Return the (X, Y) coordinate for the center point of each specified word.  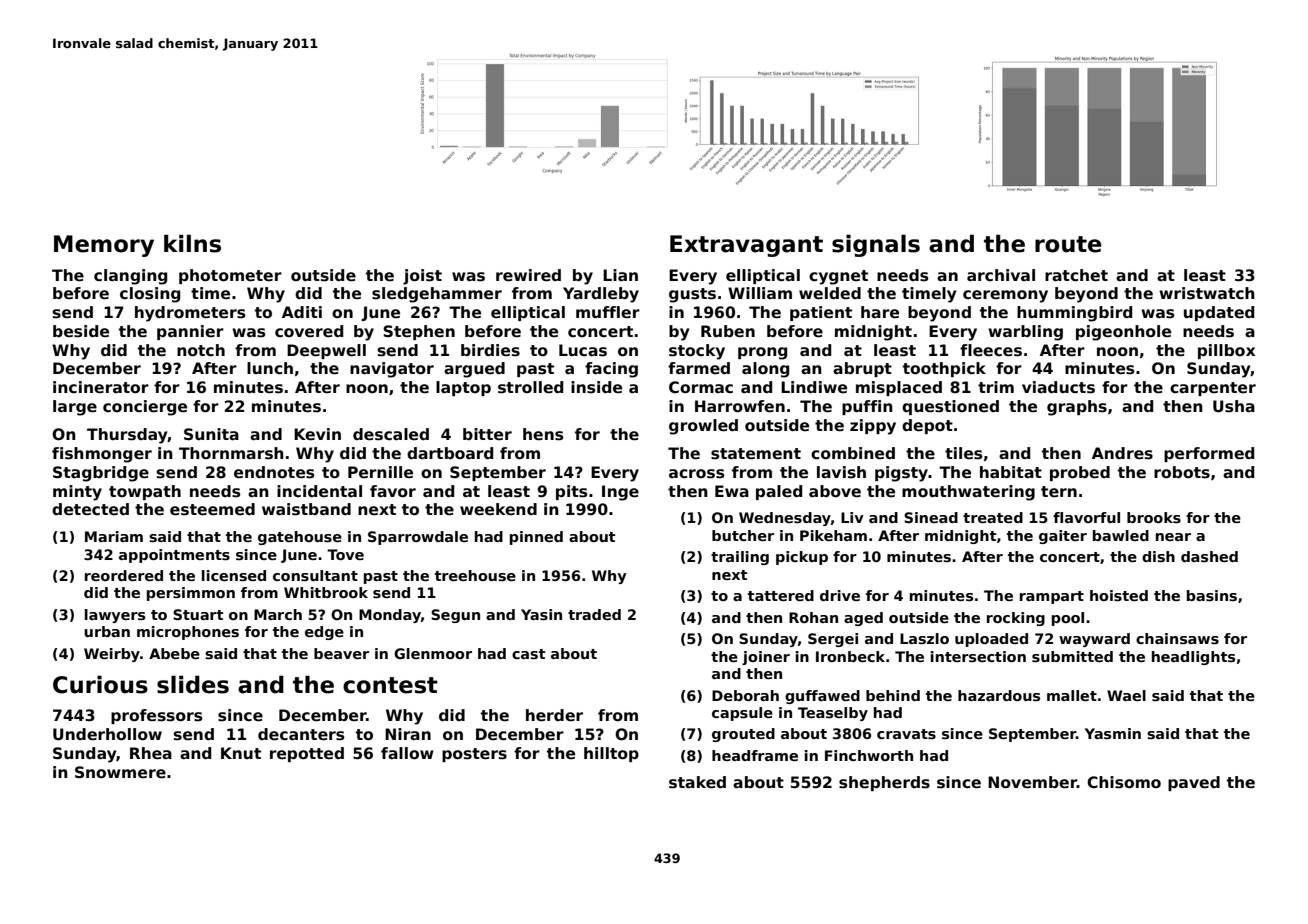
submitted (1072, 656)
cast (528, 654)
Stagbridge (101, 474)
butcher (743, 535)
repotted (307, 754)
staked (697, 782)
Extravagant (746, 246)
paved (1194, 783)
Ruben (728, 331)
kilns (192, 243)
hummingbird (1074, 314)
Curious (100, 684)
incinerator (101, 387)
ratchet (1076, 275)
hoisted (1119, 595)
